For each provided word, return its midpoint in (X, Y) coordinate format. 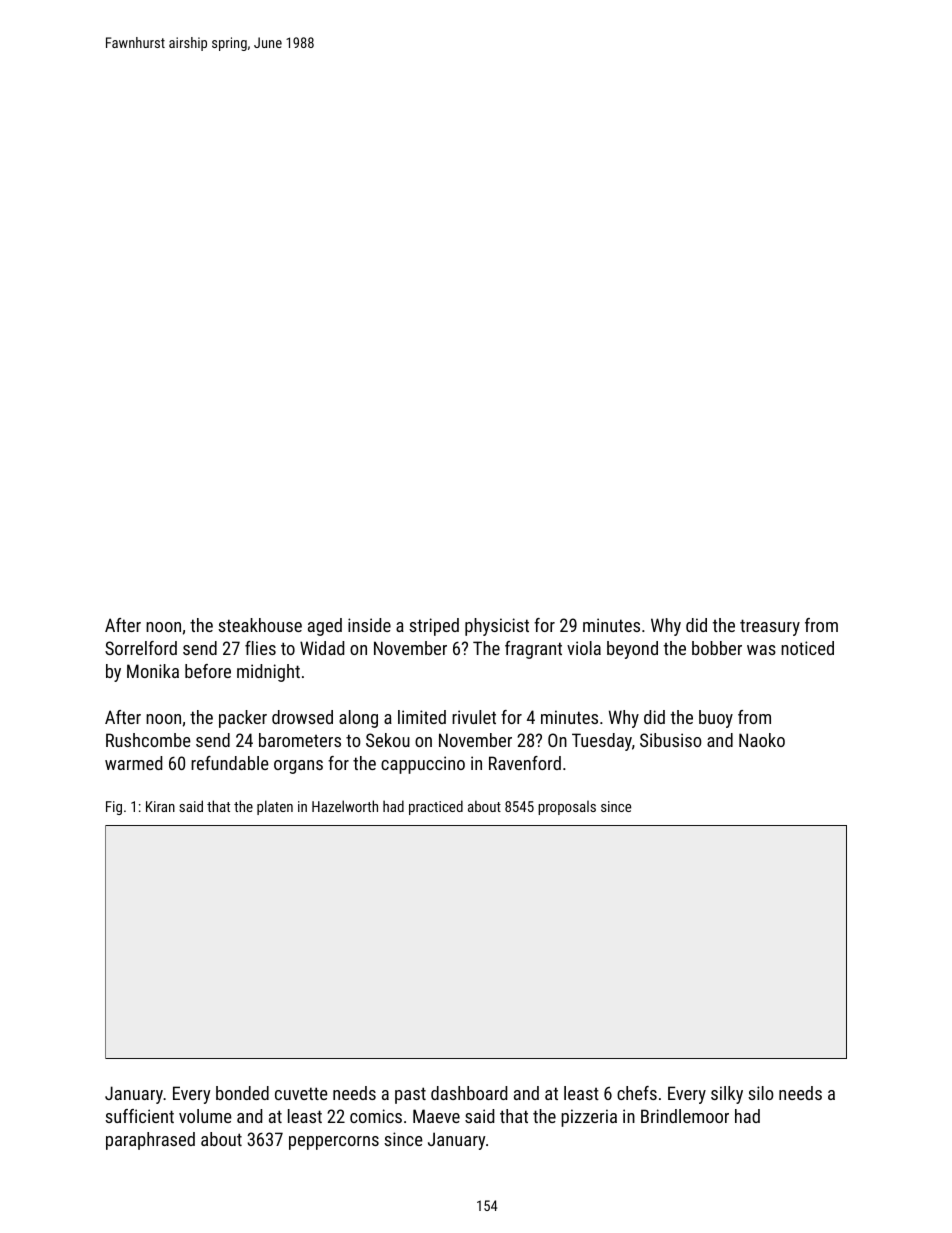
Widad (322, 648)
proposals (567, 808)
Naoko (762, 740)
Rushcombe (148, 740)
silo (760, 1093)
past (410, 1095)
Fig (114, 808)
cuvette (301, 1093)
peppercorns (334, 1143)
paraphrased (150, 1141)
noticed (807, 648)
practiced (436, 807)
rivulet (474, 717)
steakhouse (260, 625)
